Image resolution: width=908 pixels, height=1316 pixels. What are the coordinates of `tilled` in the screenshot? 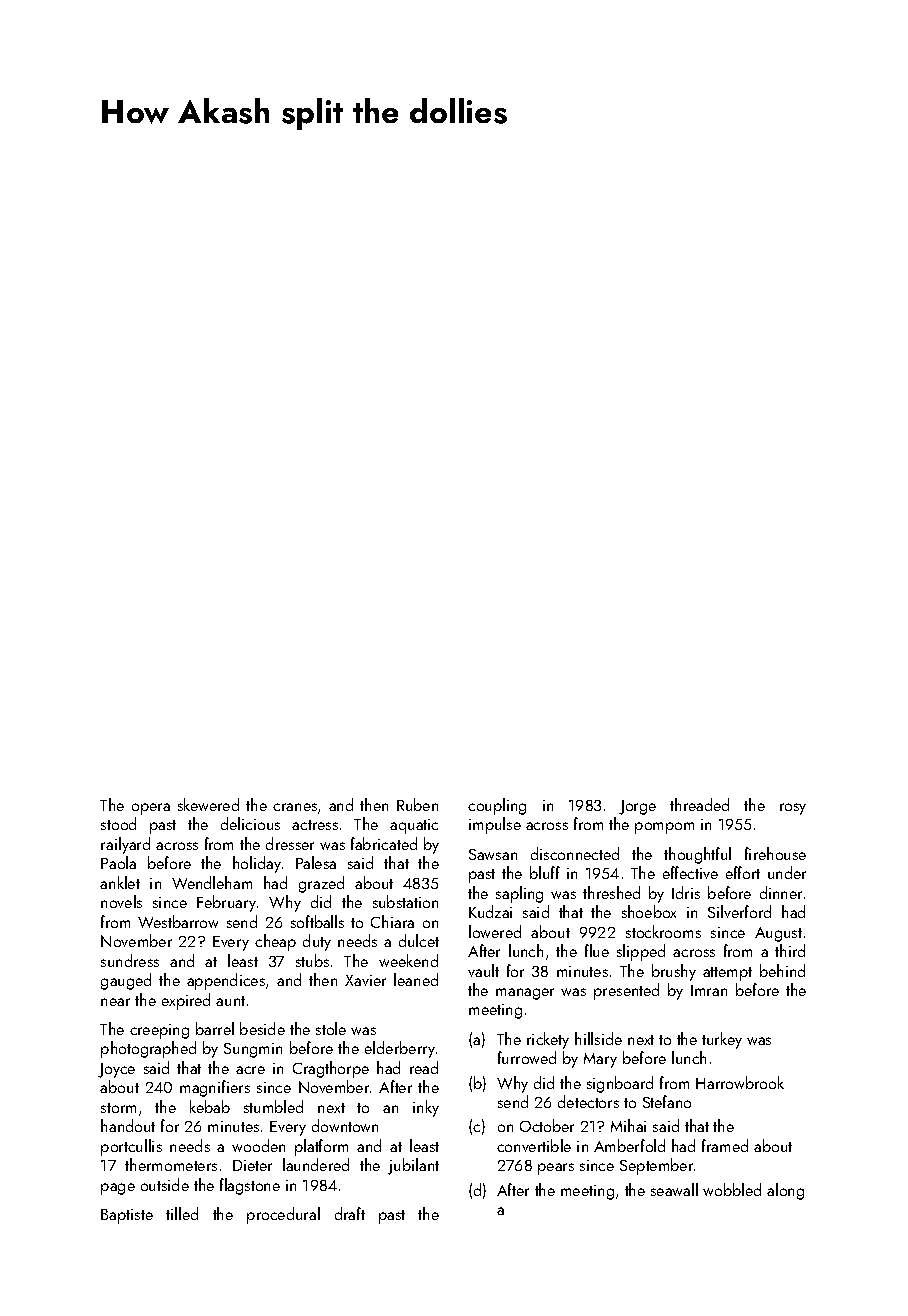 It's located at (182, 1213).
